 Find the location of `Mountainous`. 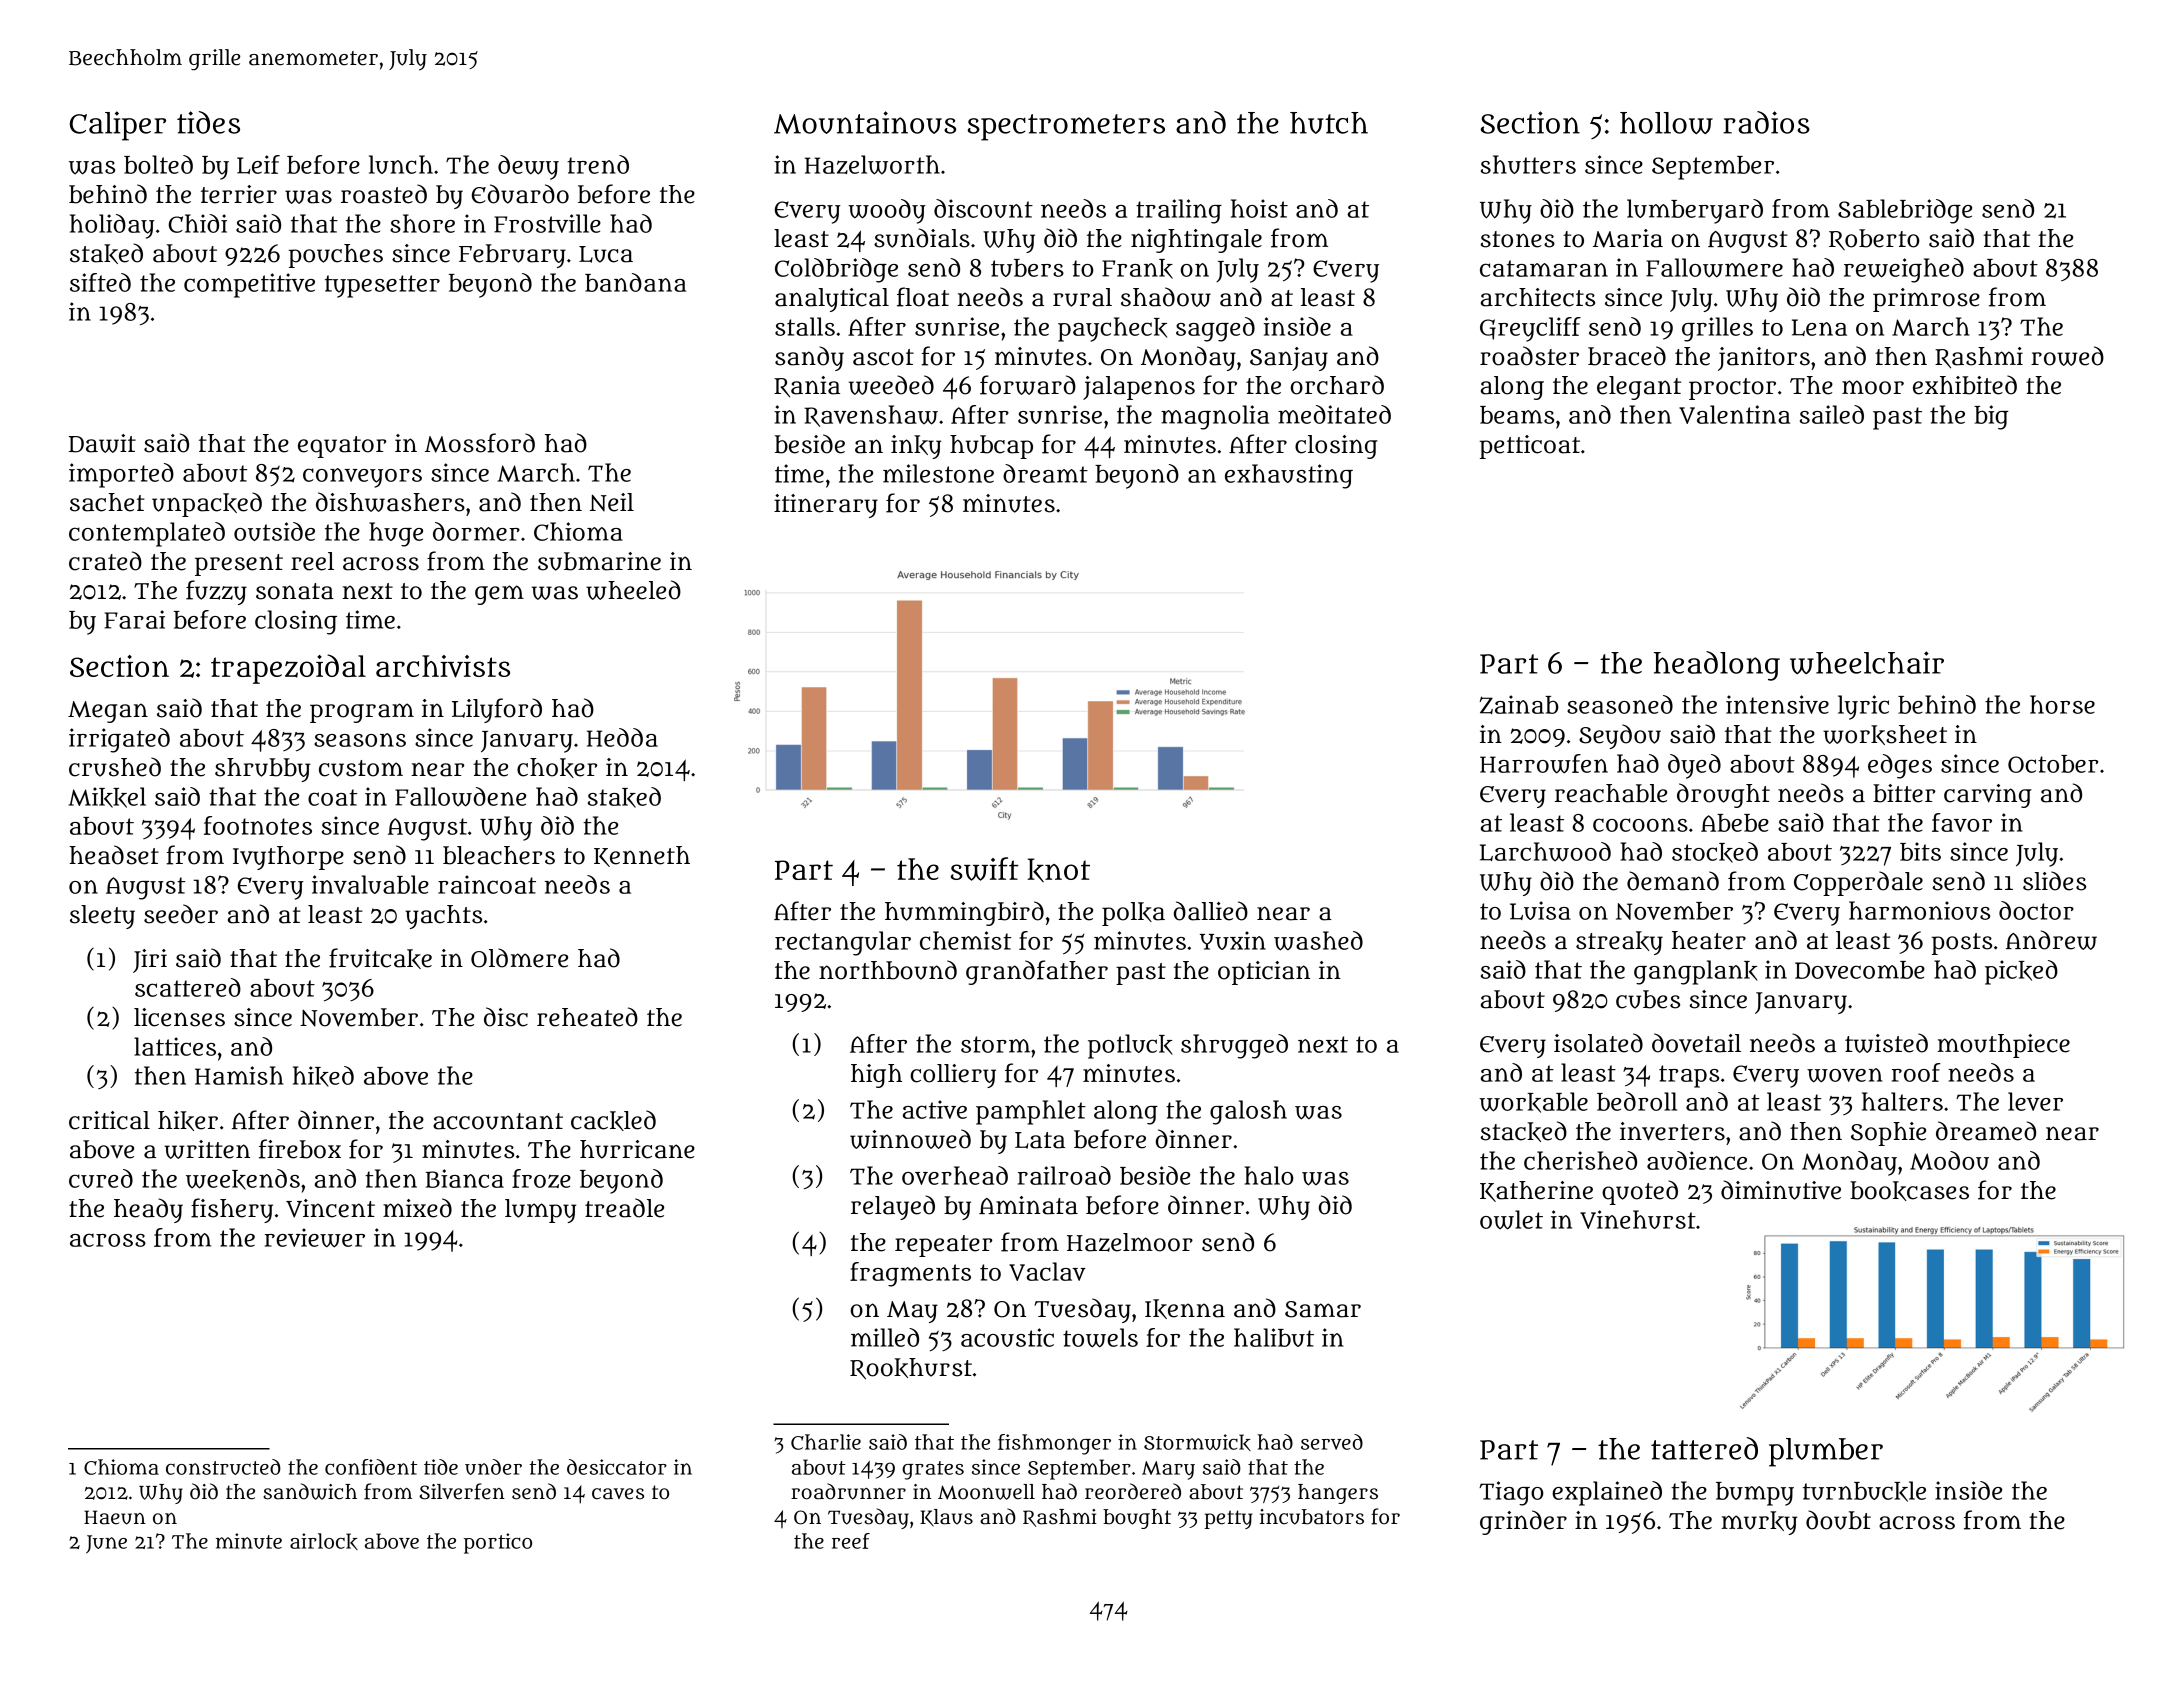

Mountainous is located at coordinates (865, 122).
